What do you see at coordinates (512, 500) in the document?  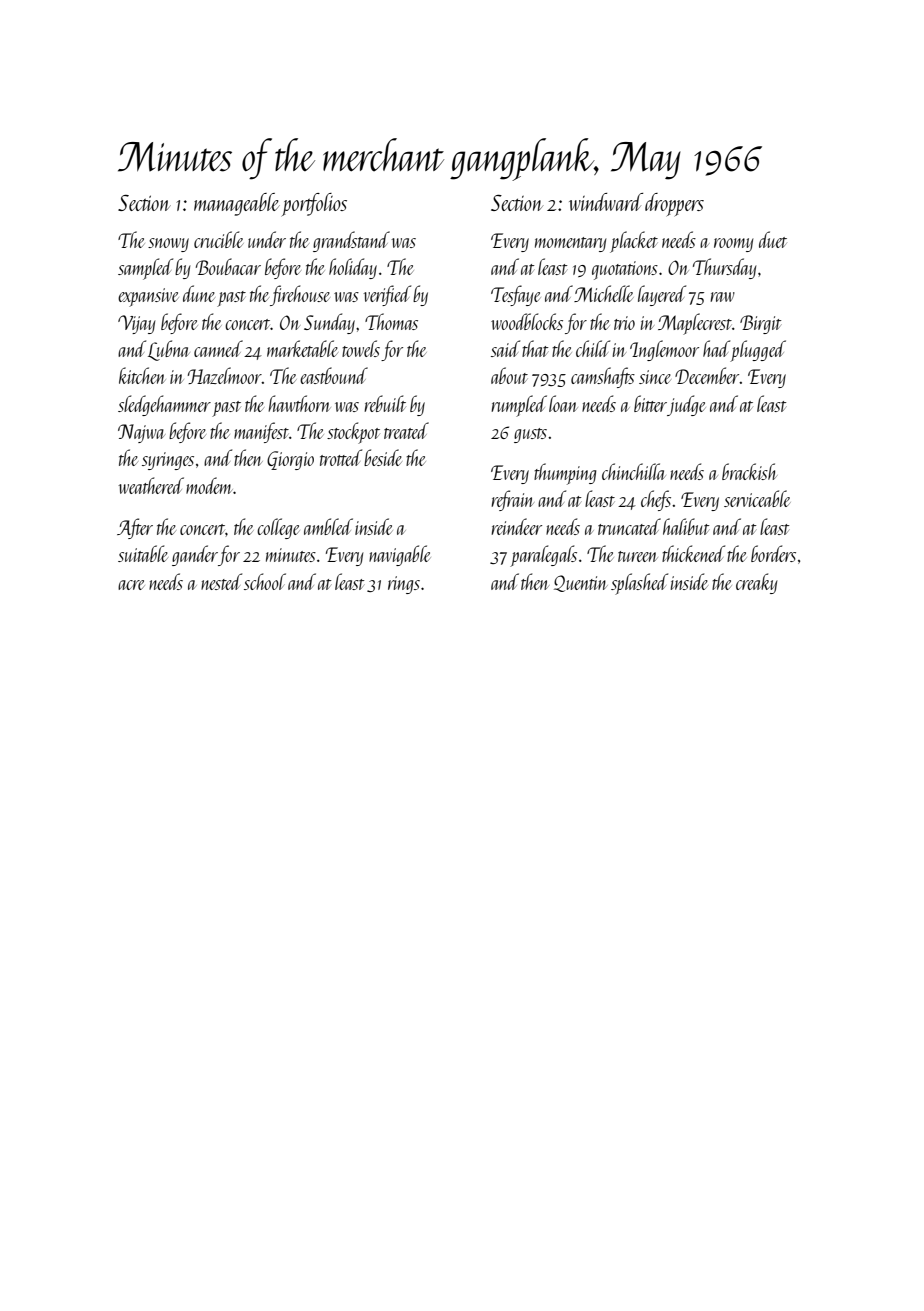 I see `refrain` at bounding box center [512, 500].
